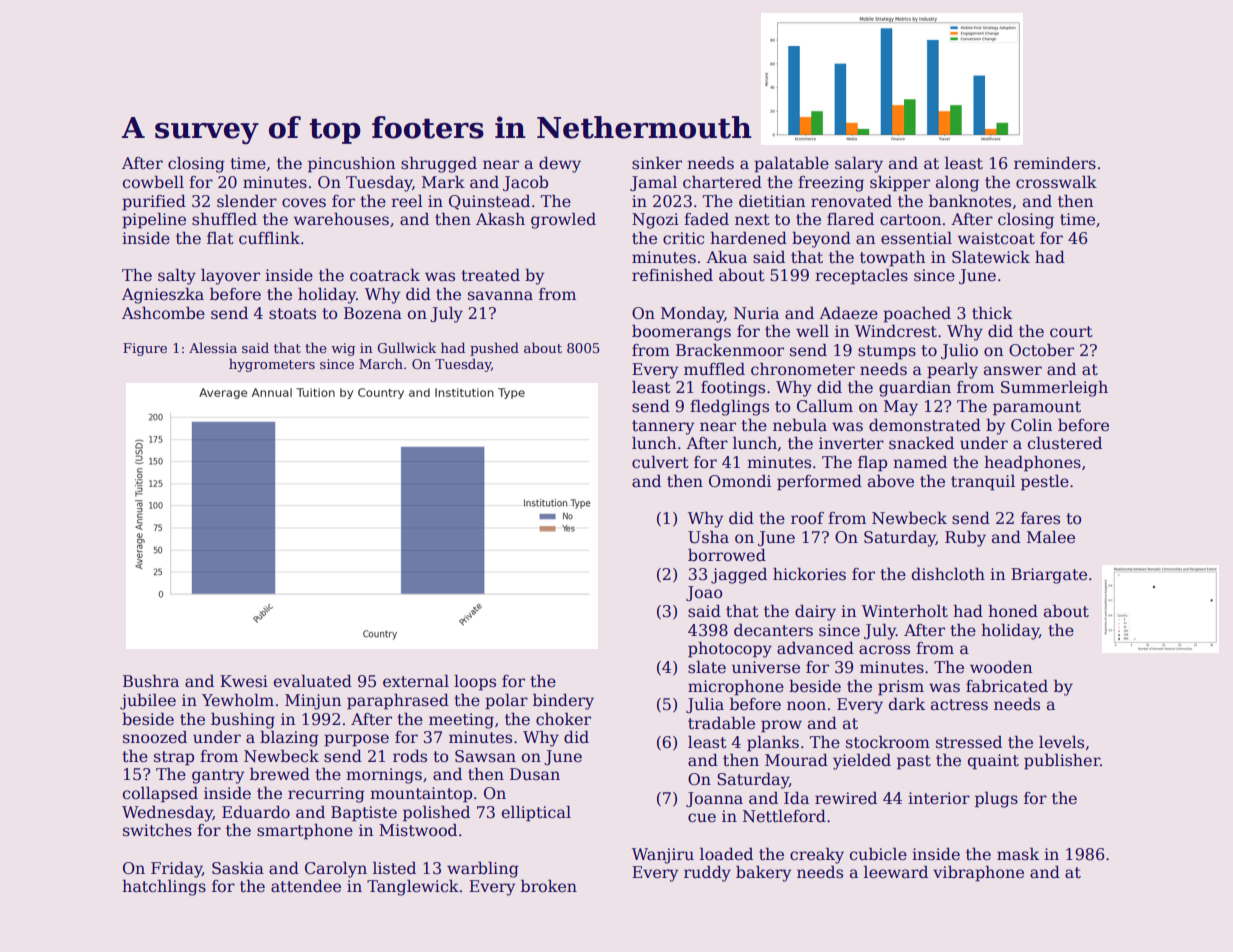 Image resolution: width=1233 pixels, height=952 pixels. What do you see at coordinates (549, 886) in the screenshot?
I see `broken` at bounding box center [549, 886].
